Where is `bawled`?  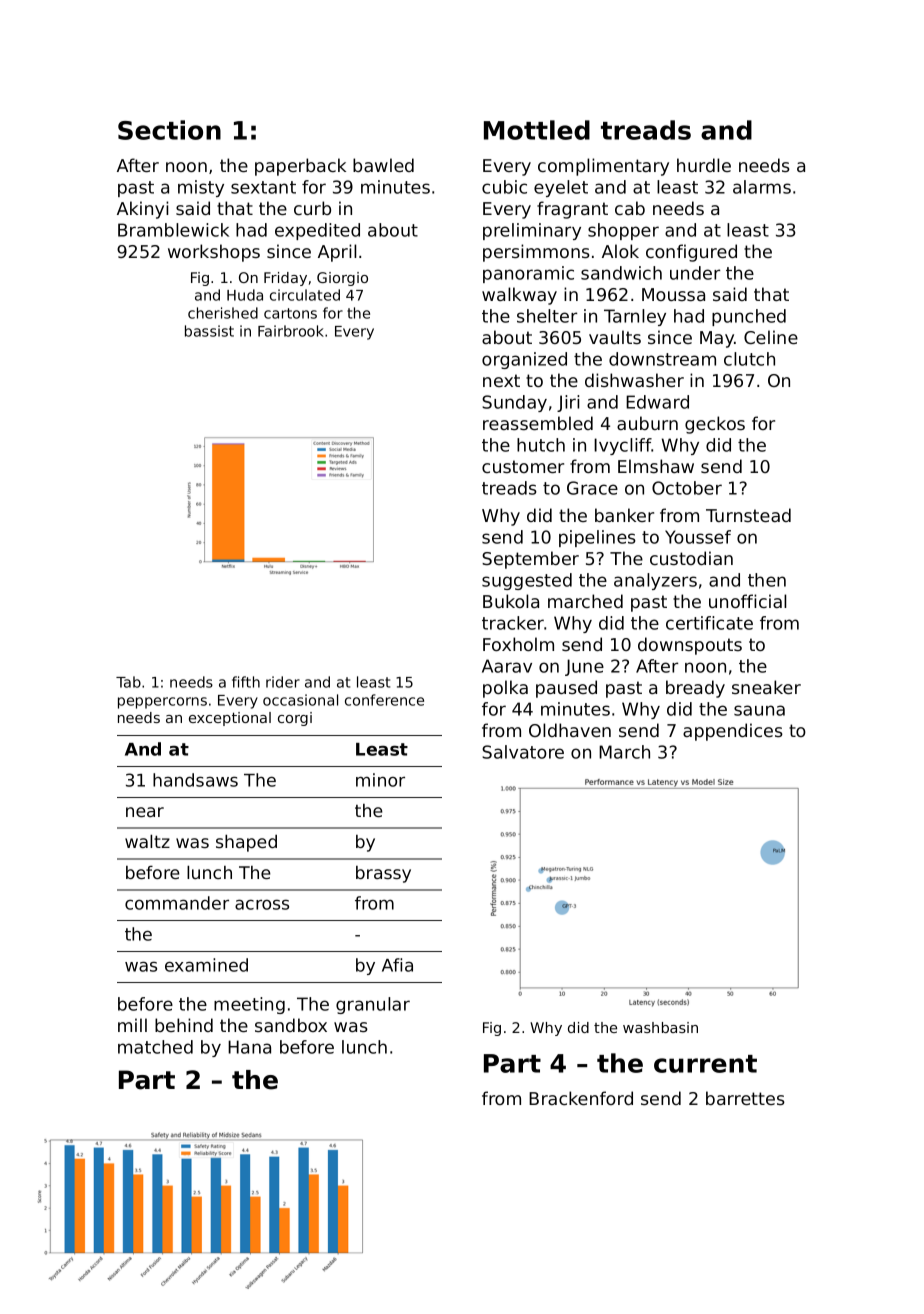 bawled is located at coordinates (383, 165).
